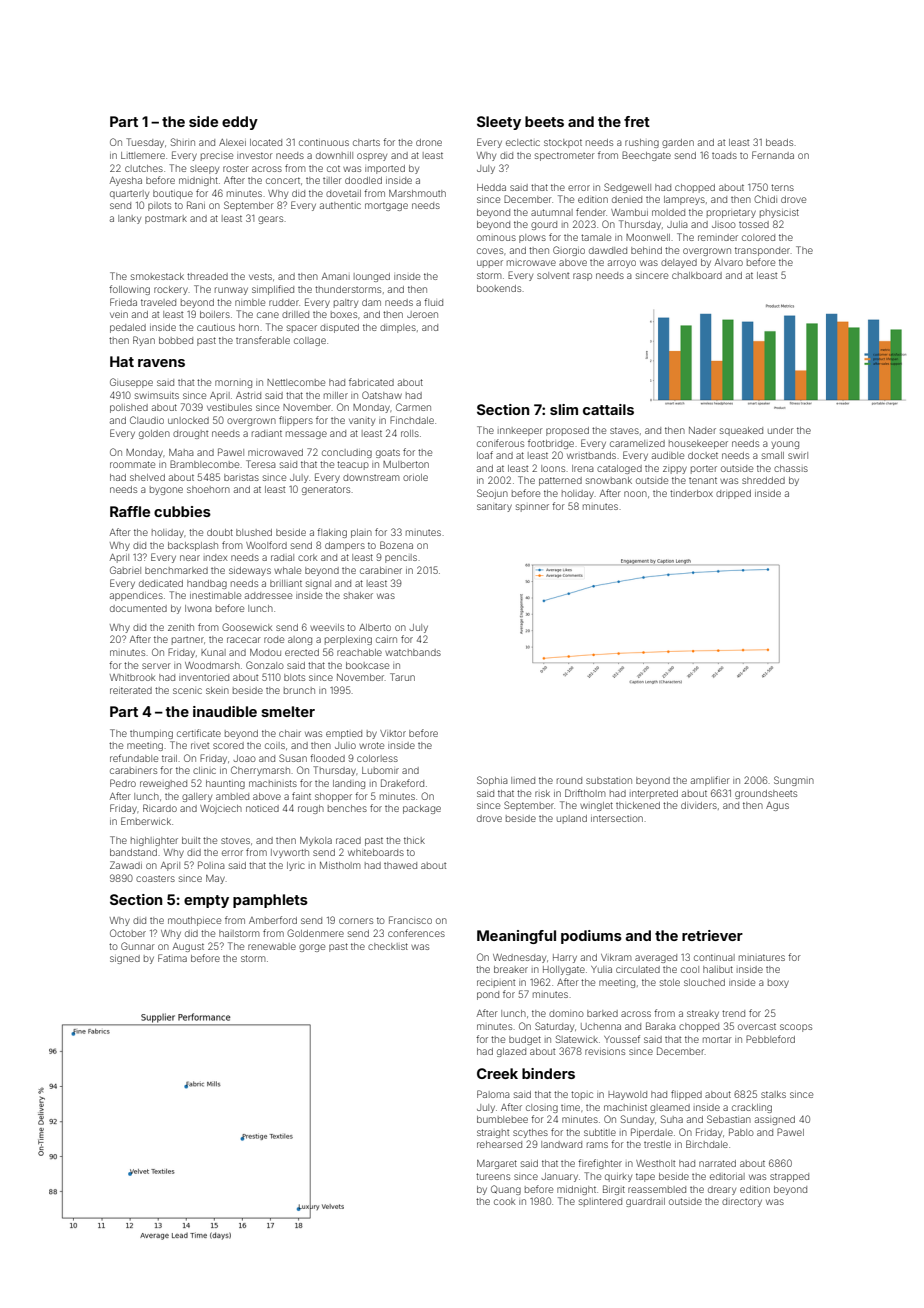 The image size is (924, 1308). What do you see at coordinates (266, 142) in the page?
I see `located` at bounding box center [266, 142].
